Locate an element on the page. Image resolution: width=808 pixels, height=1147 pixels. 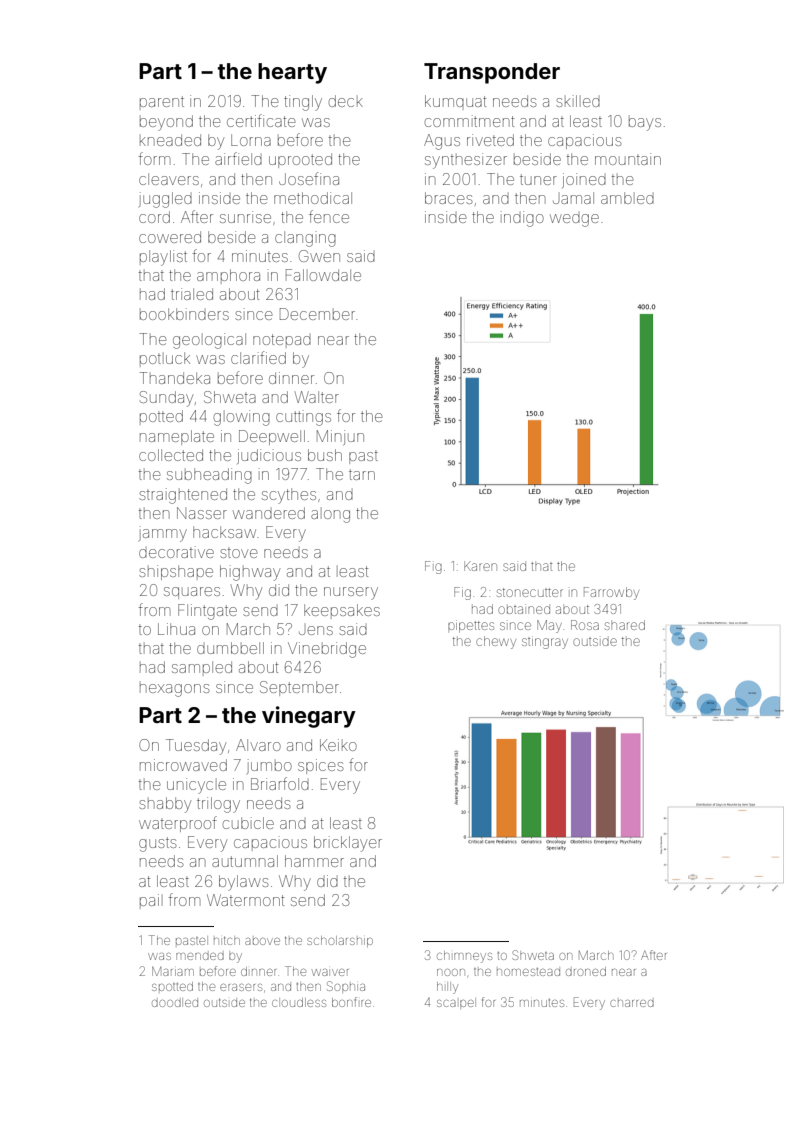
microwaved is located at coordinates (183, 765).
